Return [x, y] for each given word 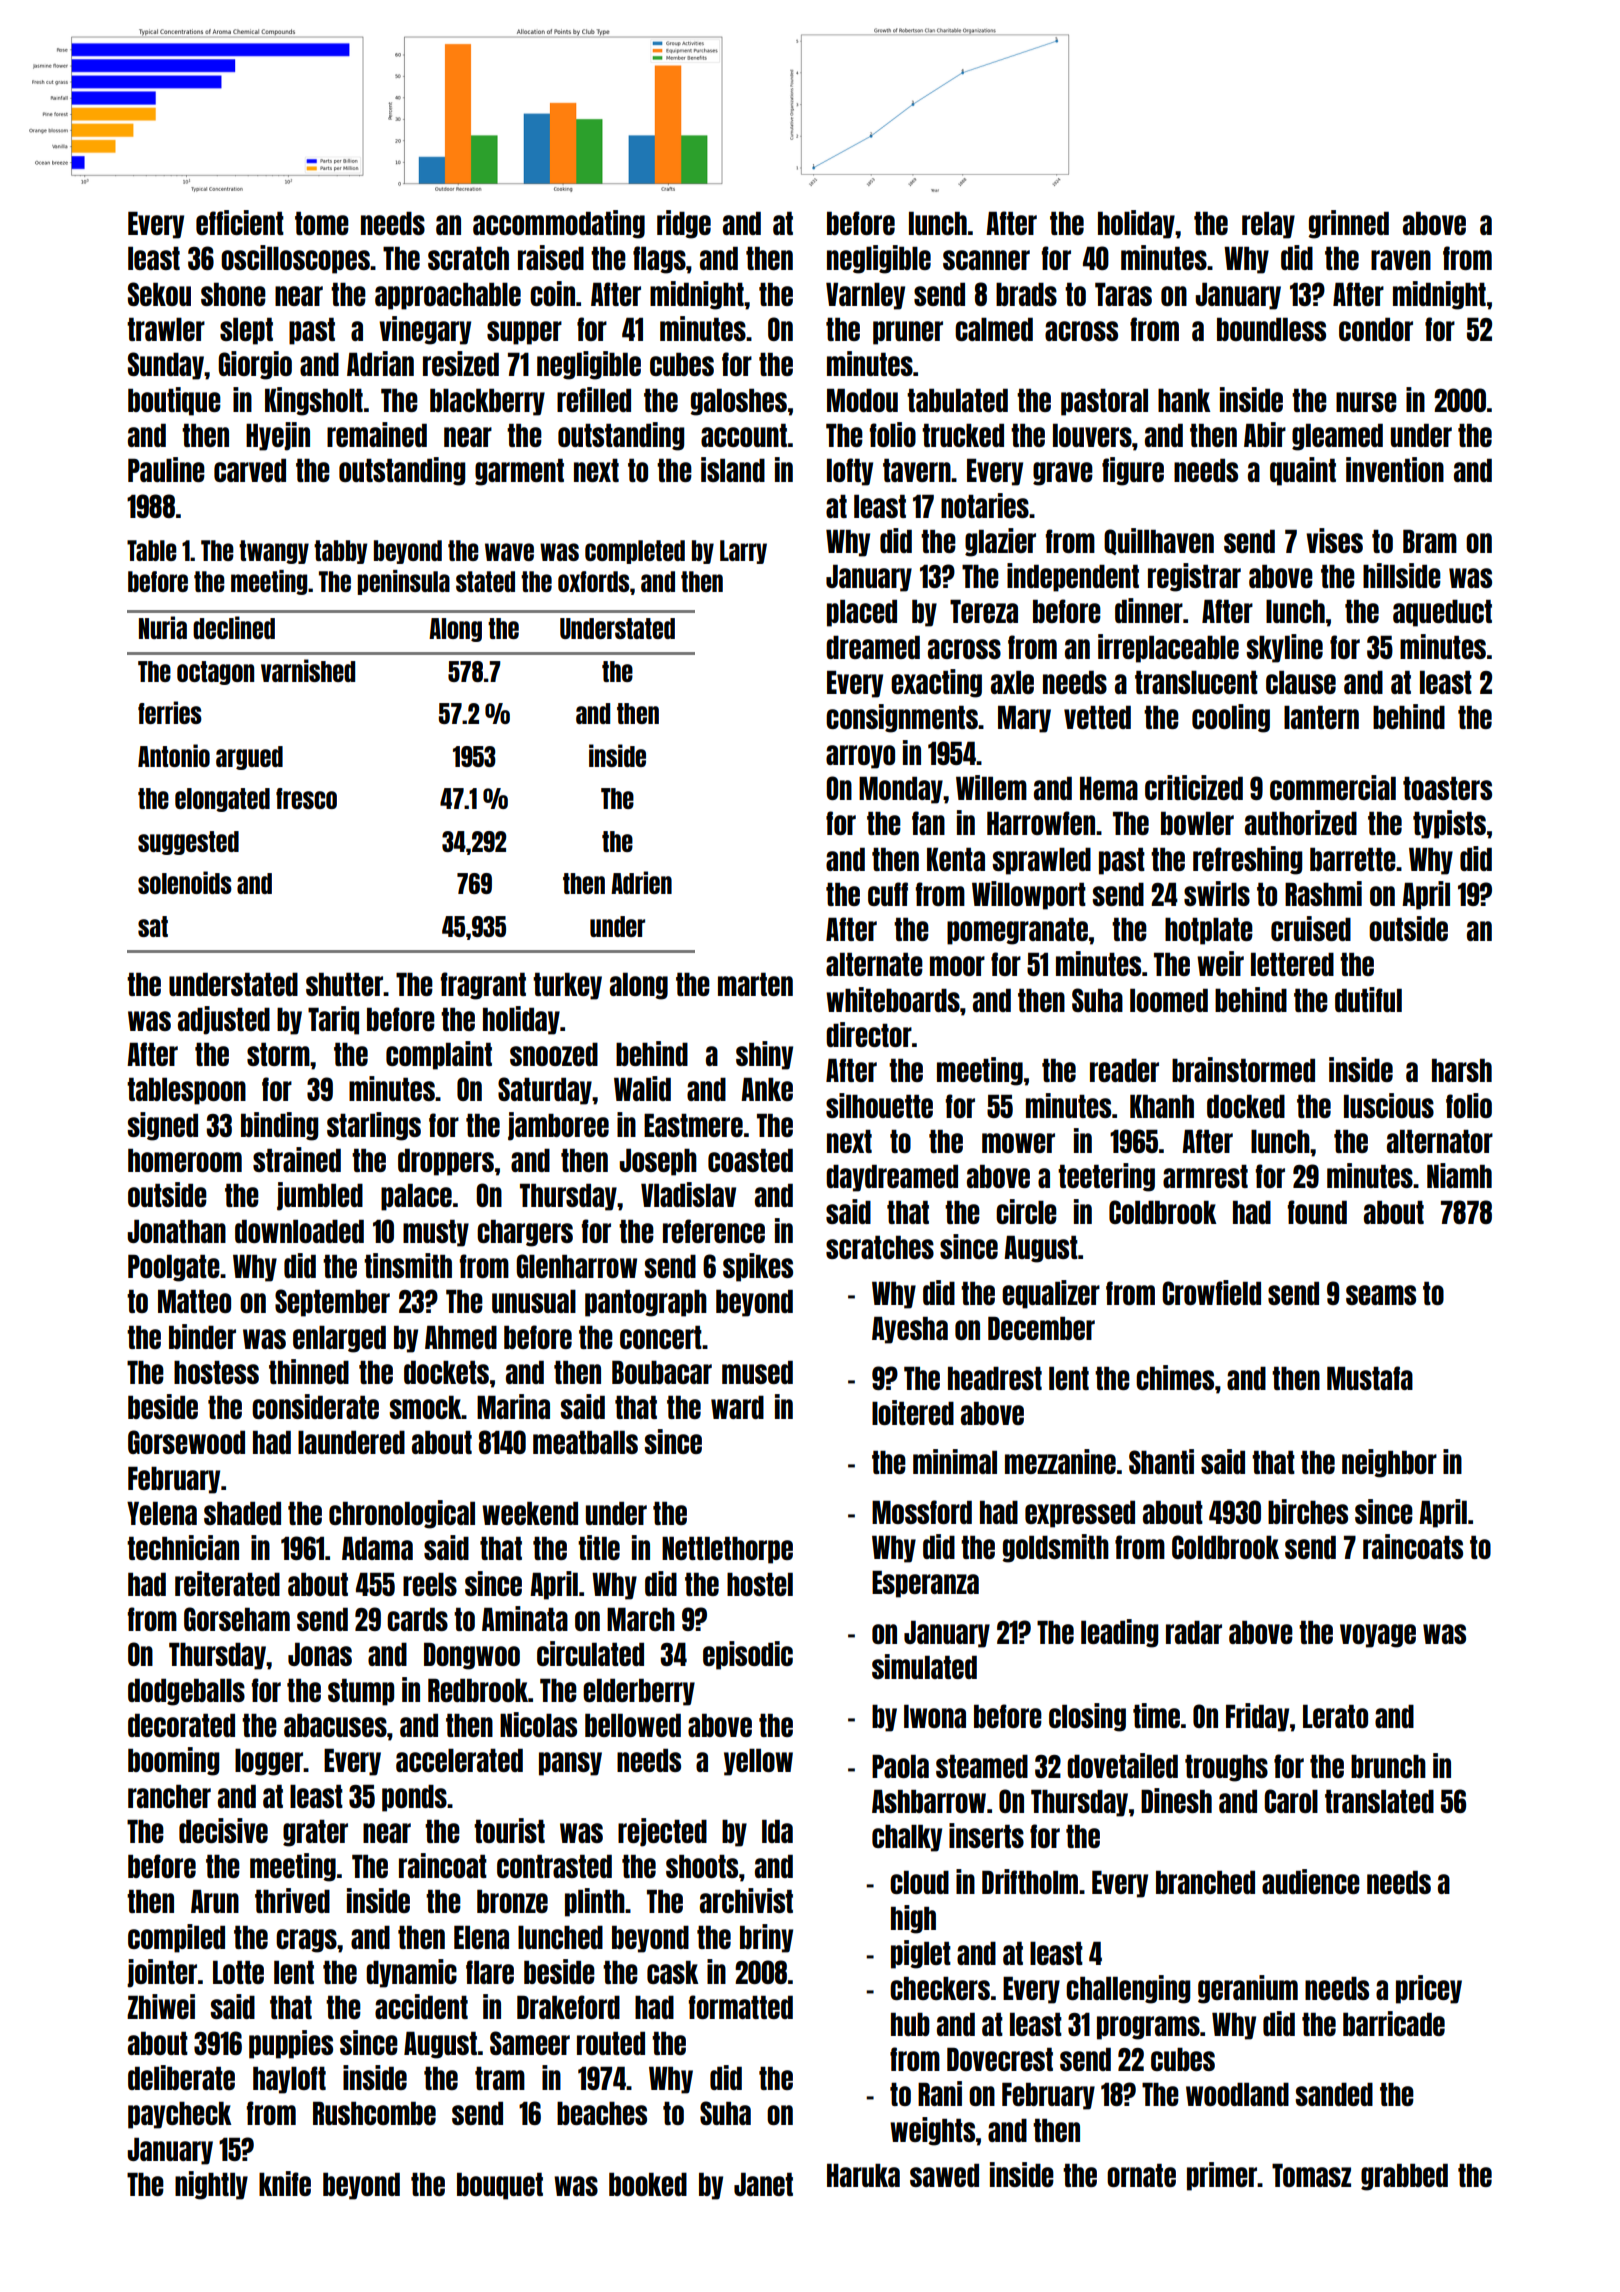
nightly [211, 2185]
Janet [763, 2184]
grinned [1348, 224]
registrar [1194, 577]
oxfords [593, 581]
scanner [986, 260]
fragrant [483, 986]
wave [509, 552]
